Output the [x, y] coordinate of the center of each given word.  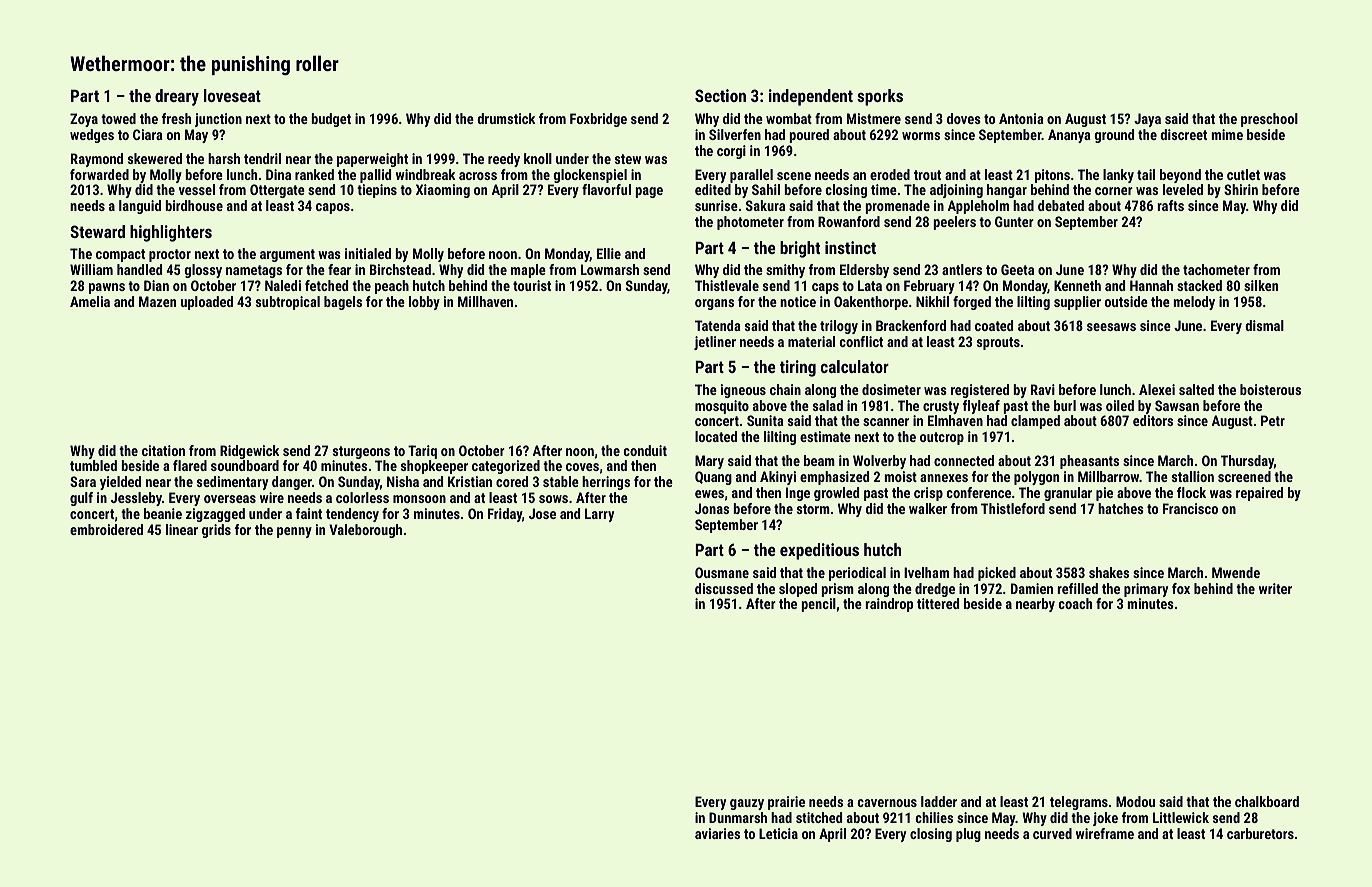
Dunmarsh [738, 817]
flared [190, 465]
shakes [1109, 572]
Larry [599, 515]
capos [333, 208]
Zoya [84, 120]
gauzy [747, 804]
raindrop [889, 605]
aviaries [717, 833]
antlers [962, 269]
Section [720, 95]
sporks [880, 97]
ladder [939, 801]
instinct [850, 247]
